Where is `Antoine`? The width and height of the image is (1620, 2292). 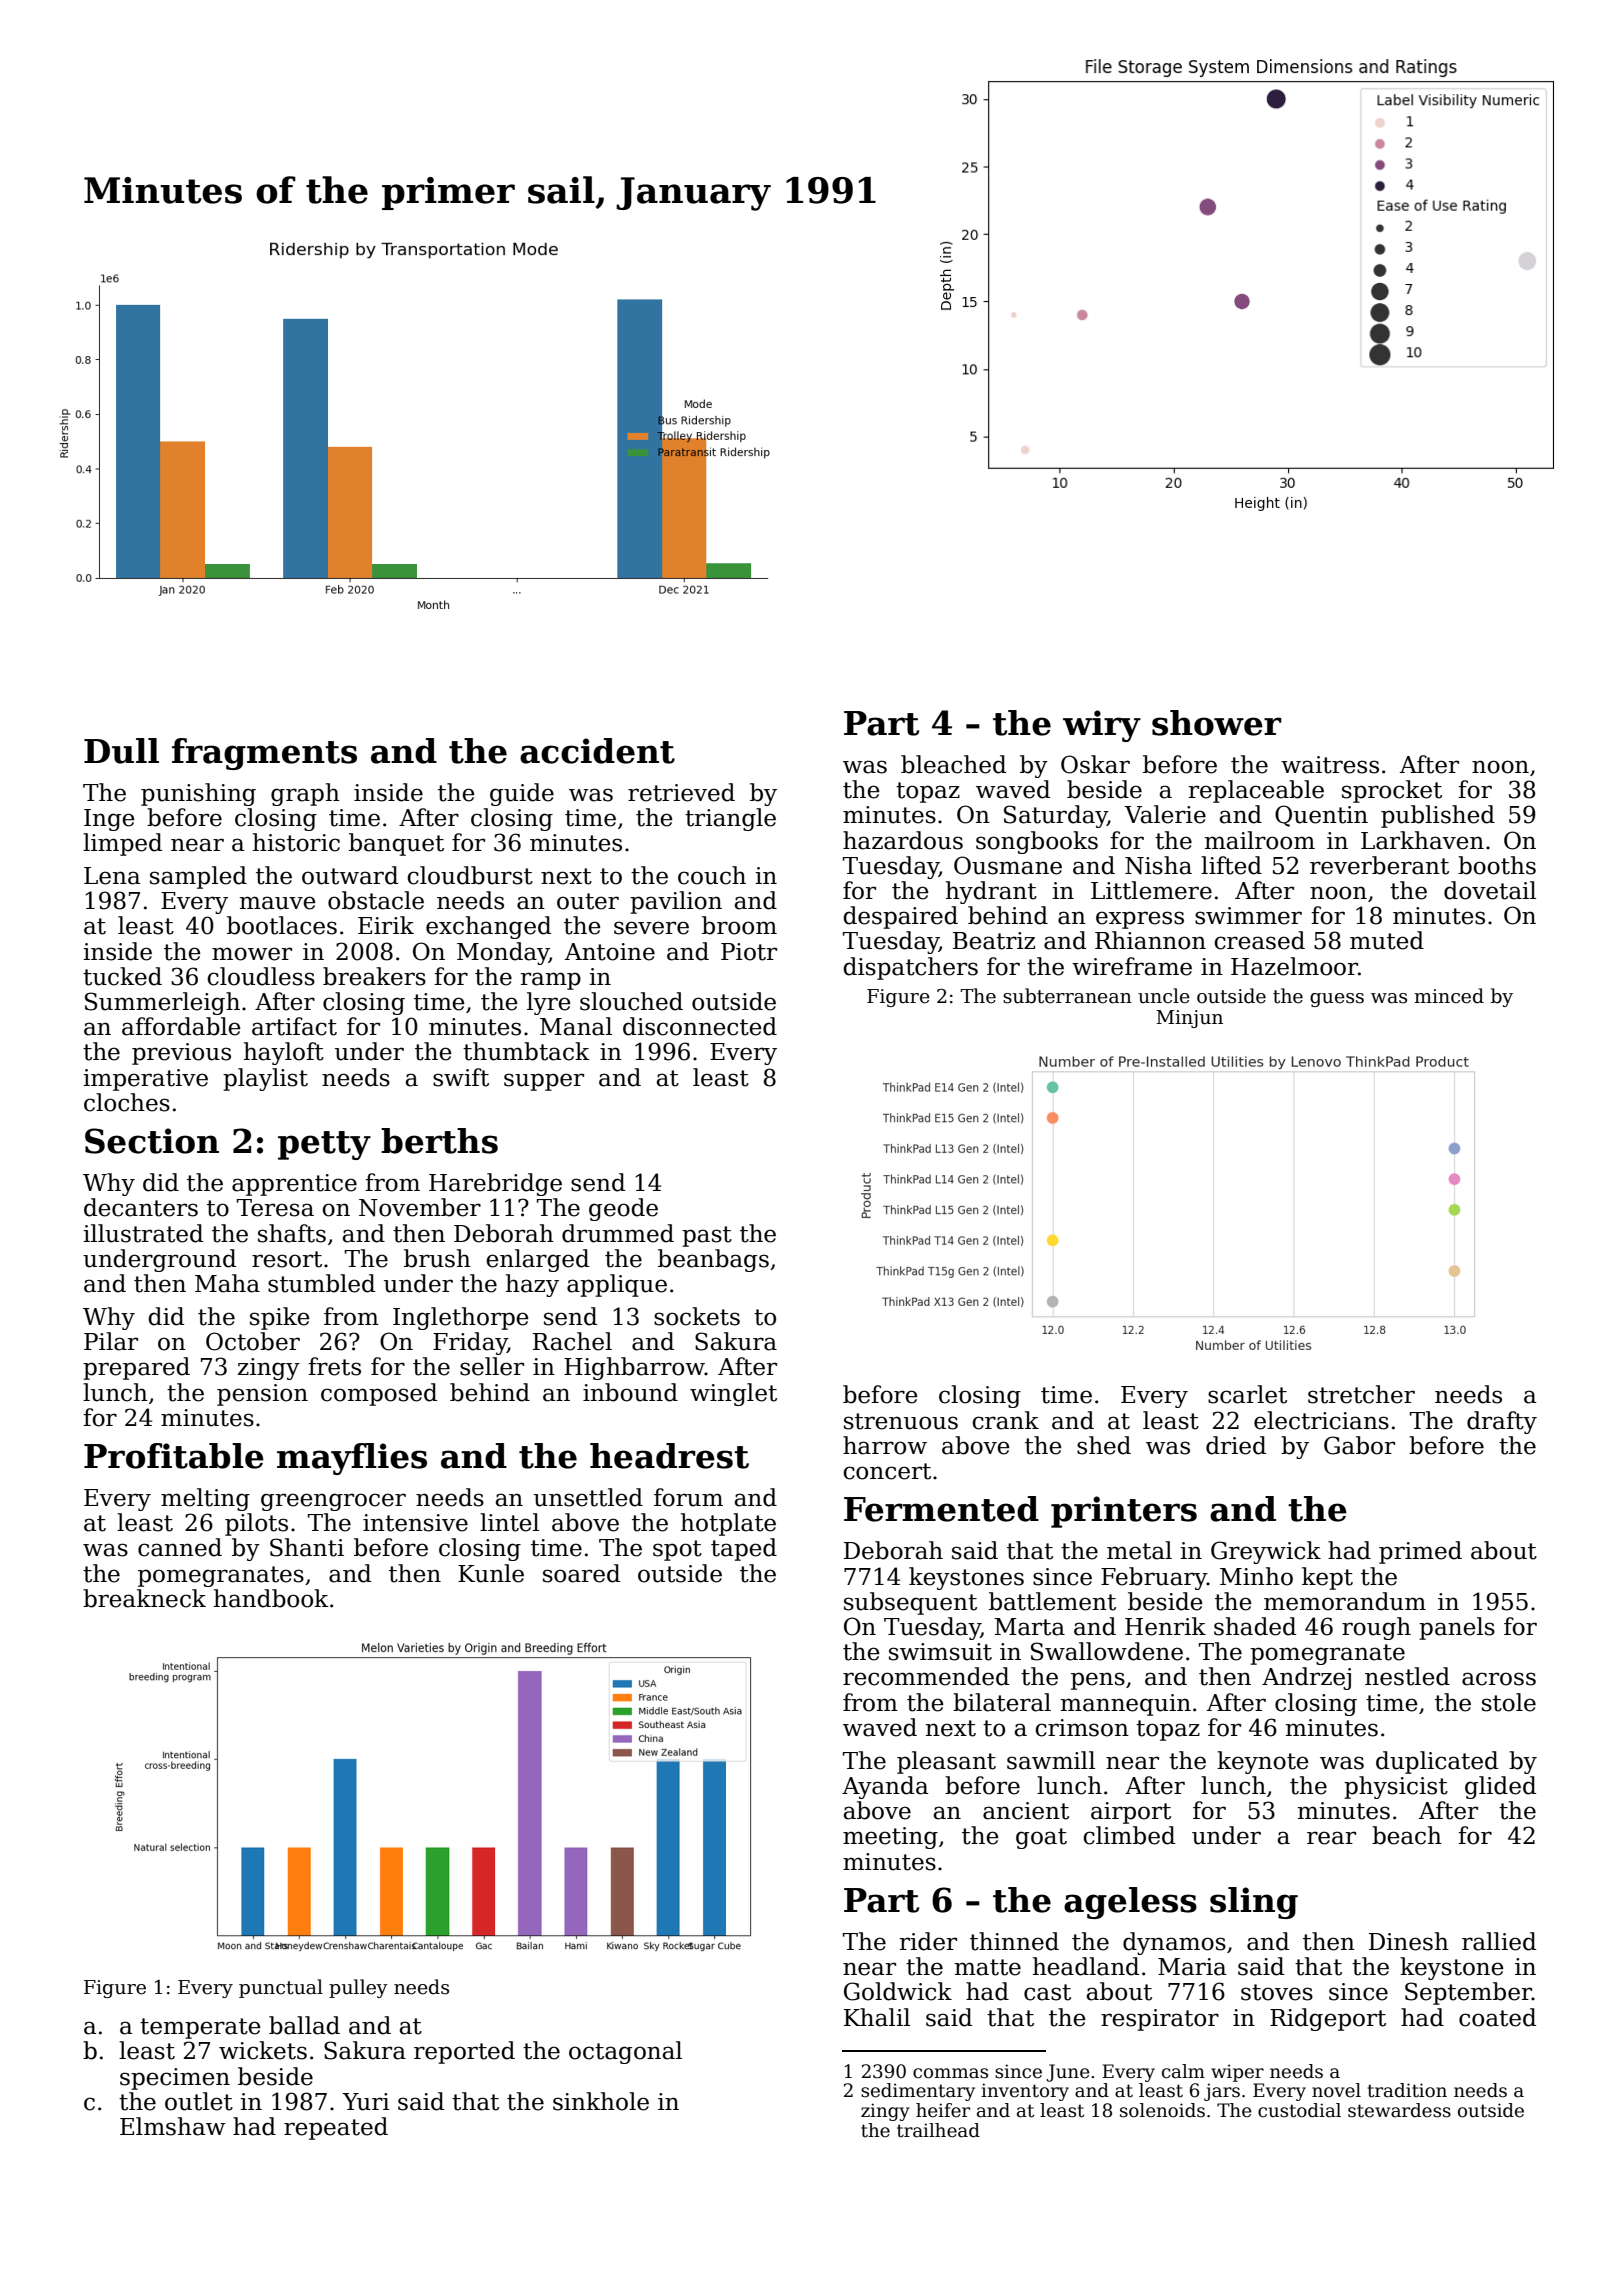 Antoine is located at coordinates (610, 952).
